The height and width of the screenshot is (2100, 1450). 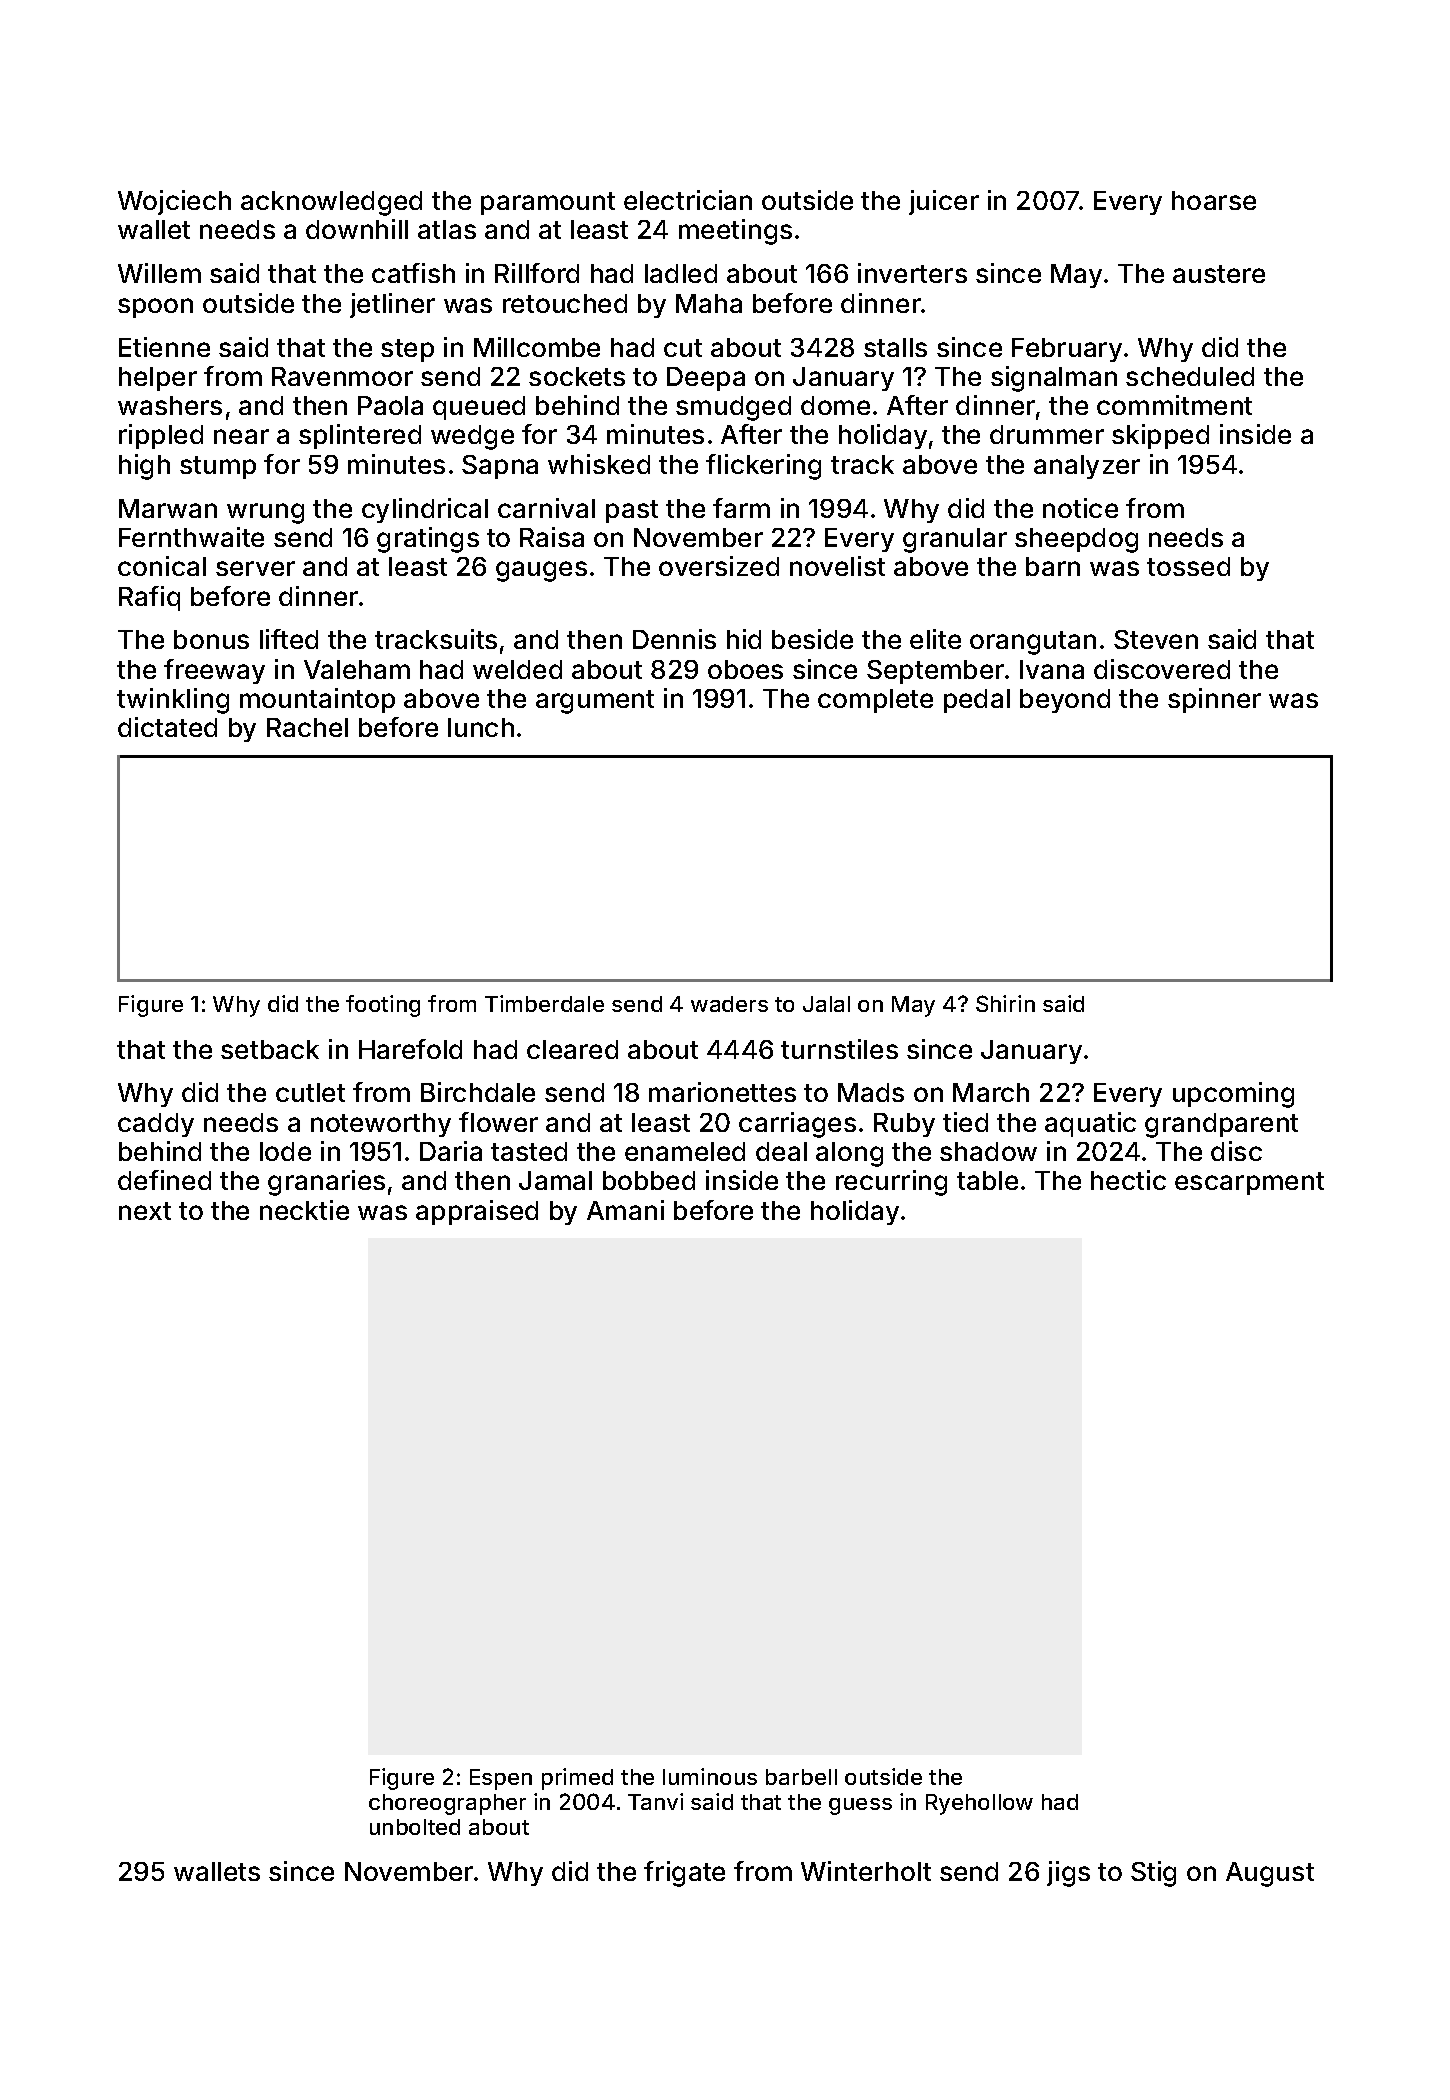 I want to click on downhill, so click(x=357, y=229).
